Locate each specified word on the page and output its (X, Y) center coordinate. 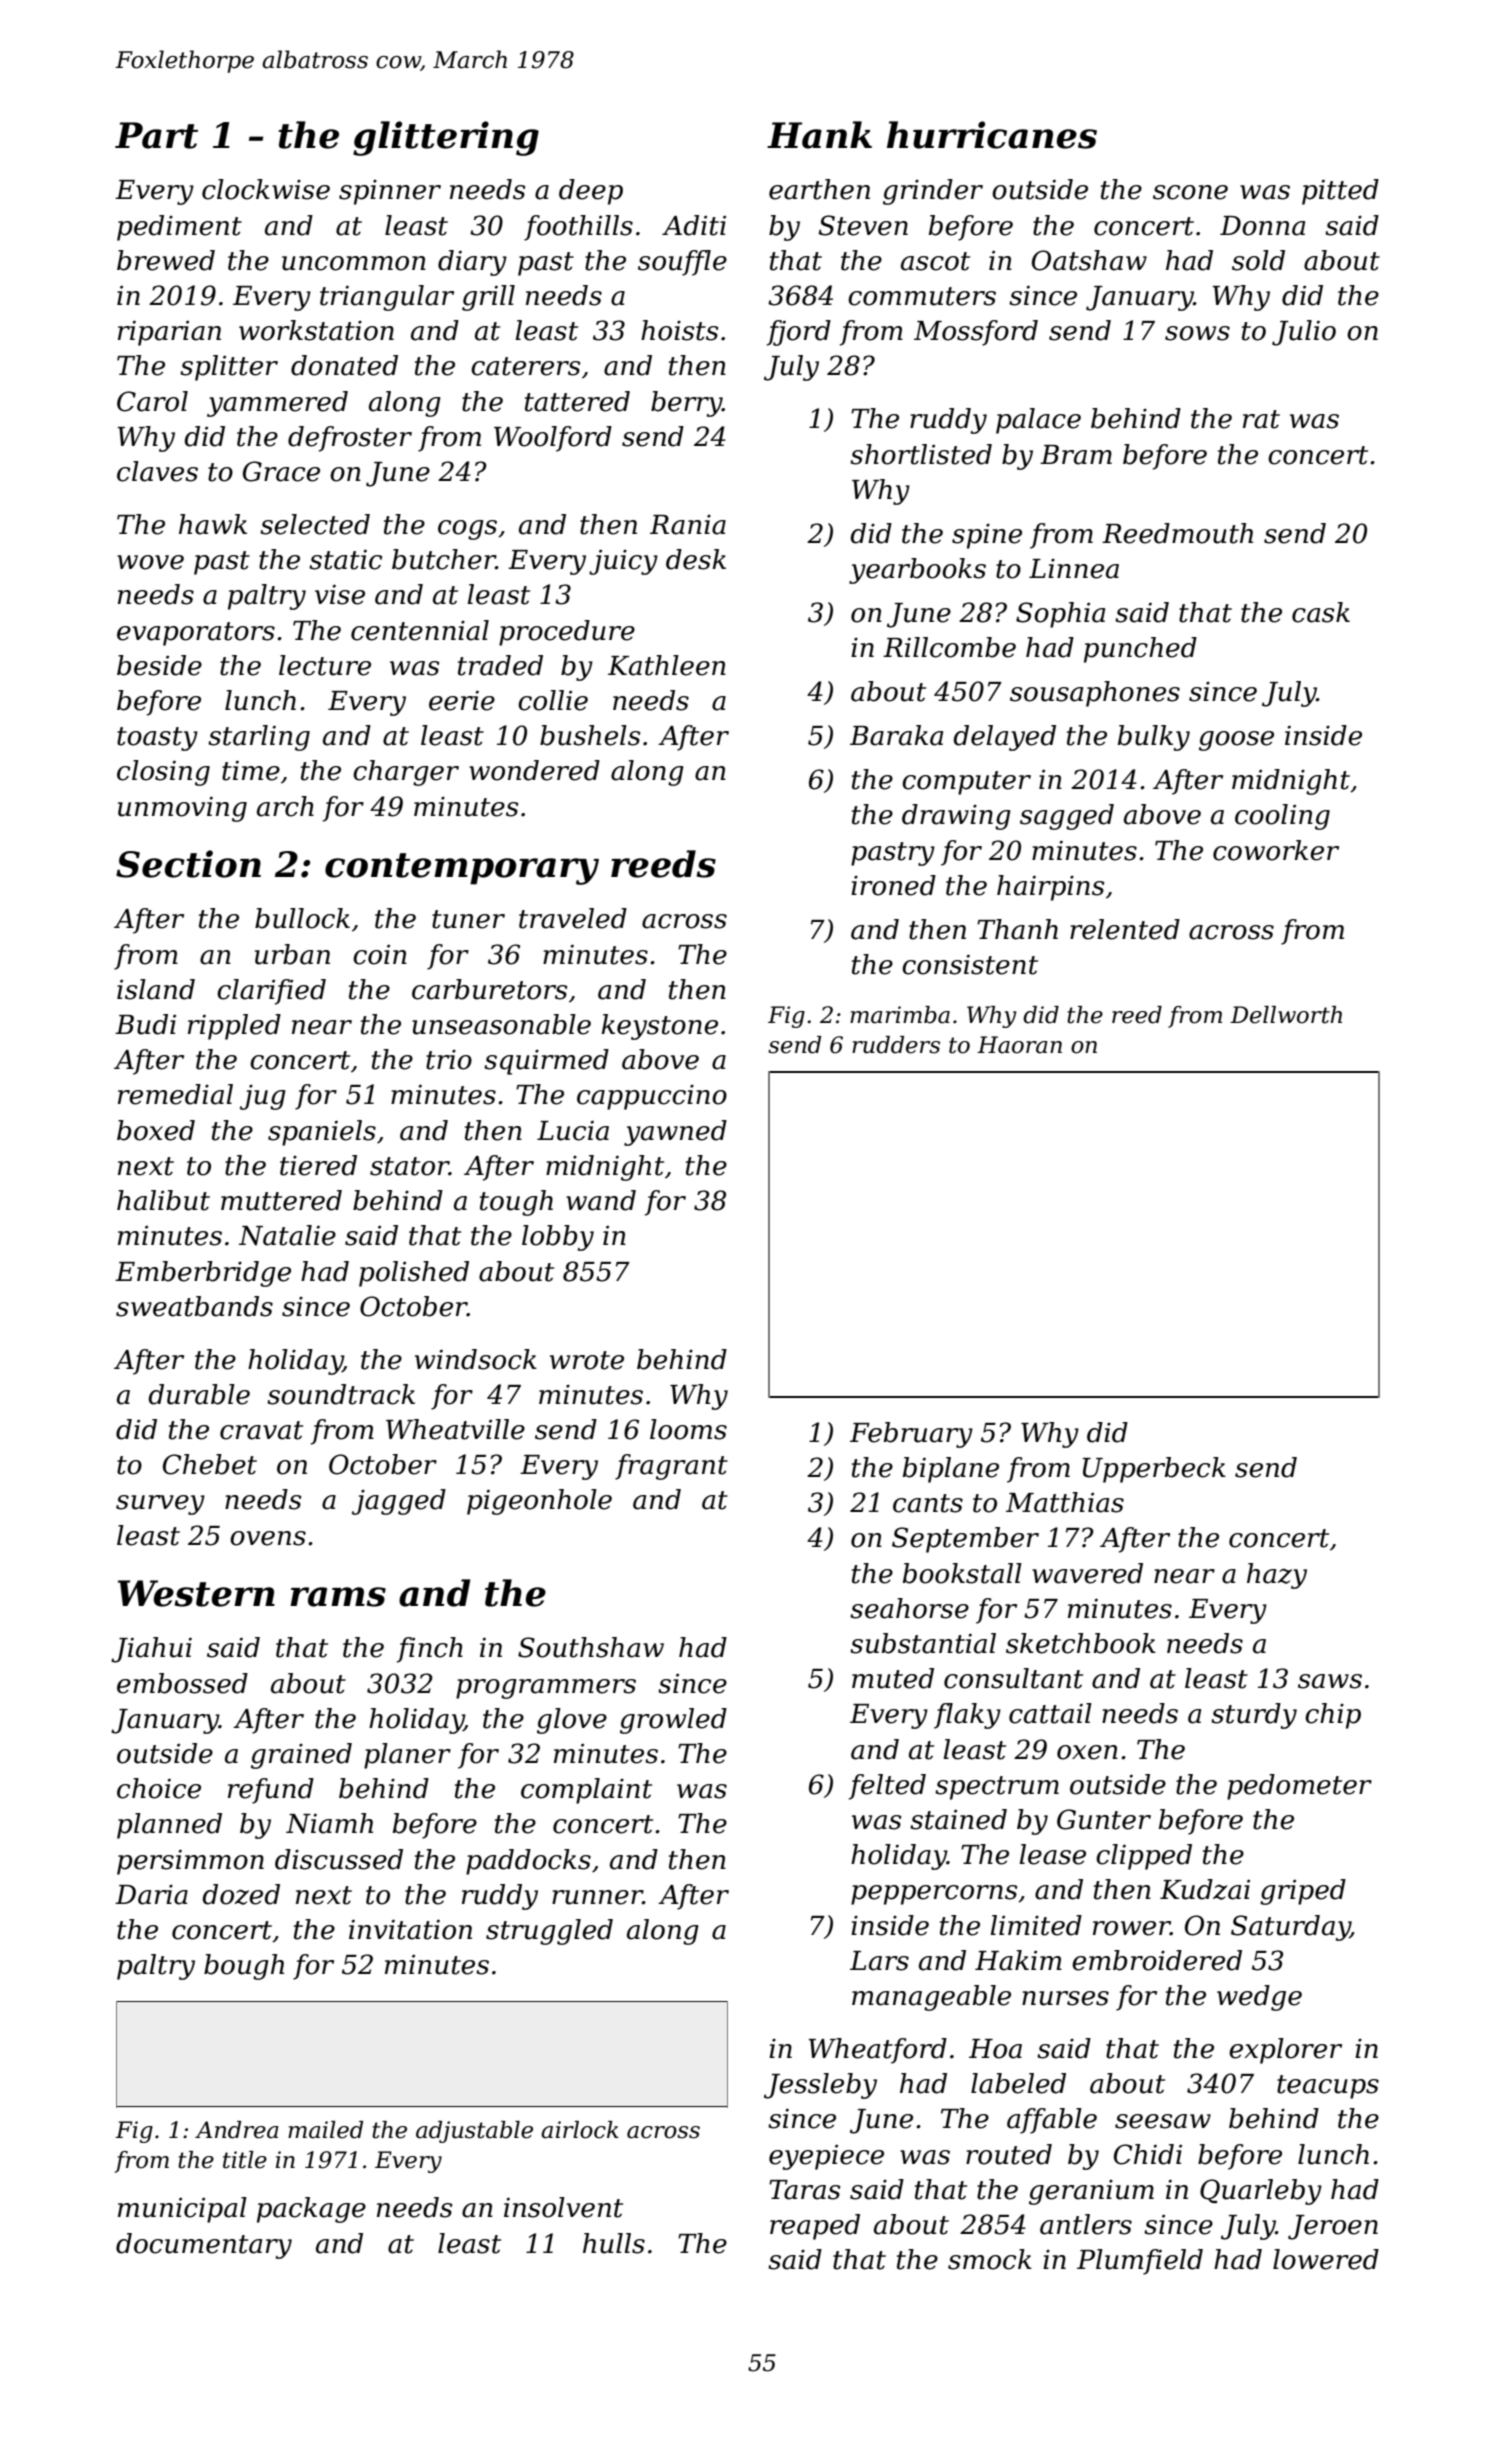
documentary (204, 2246)
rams (338, 1597)
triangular (387, 298)
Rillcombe (949, 647)
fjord (799, 333)
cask (1321, 612)
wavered (1087, 1573)
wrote (587, 1360)
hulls (614, 2243)
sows (1197, 333)
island (156, 989)
